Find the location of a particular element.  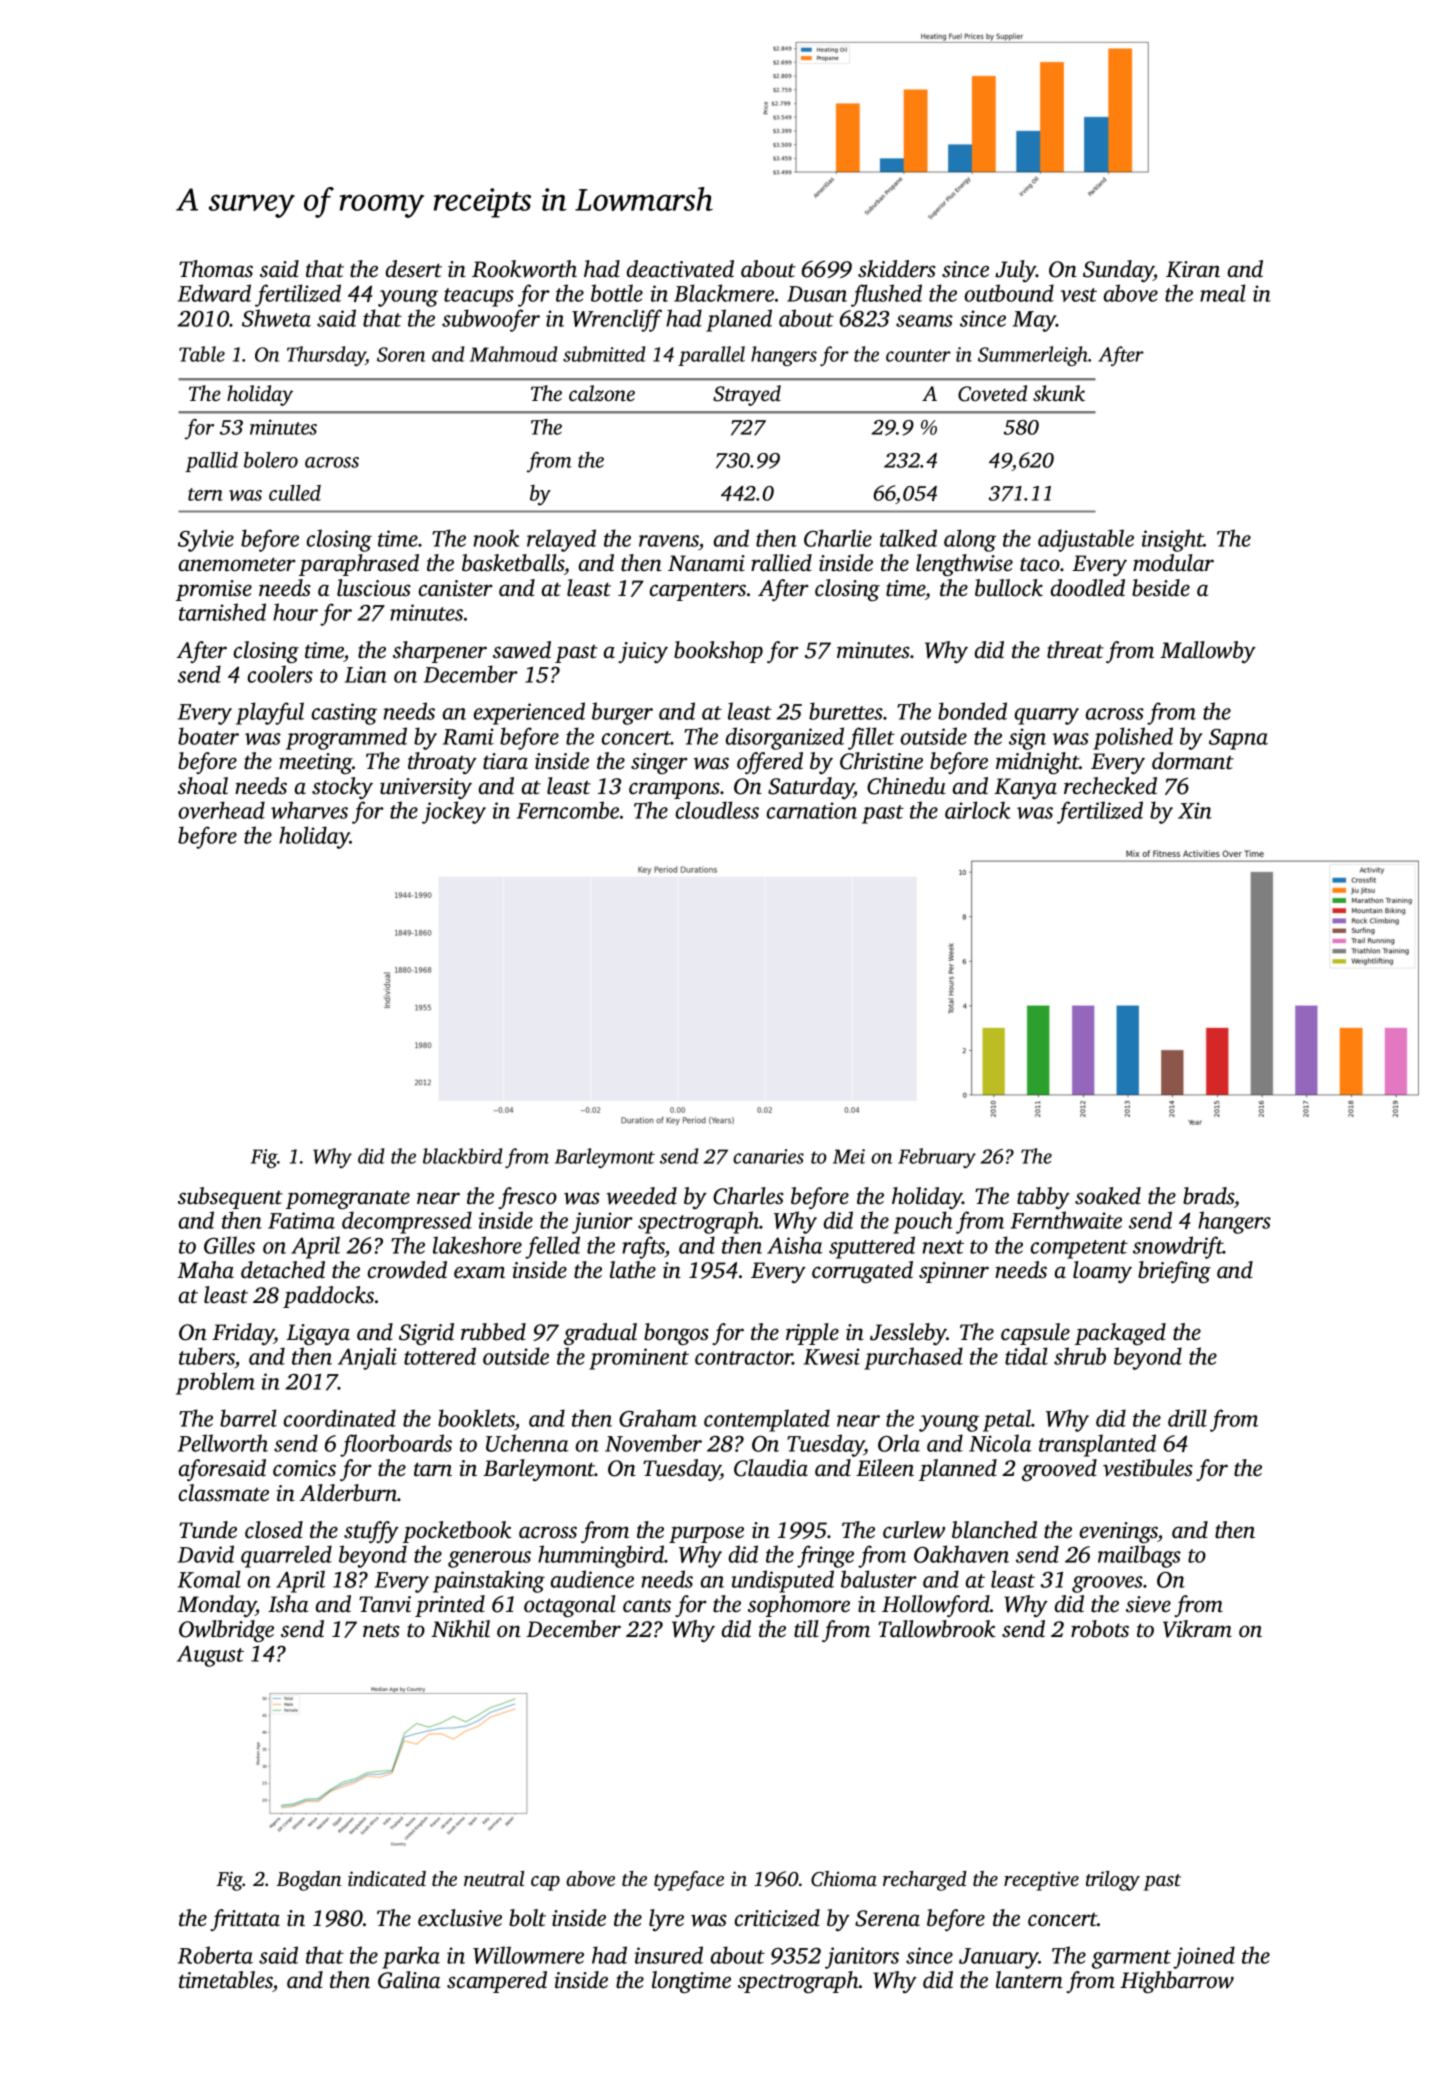

insured is located at coordinates (669, 1955).
